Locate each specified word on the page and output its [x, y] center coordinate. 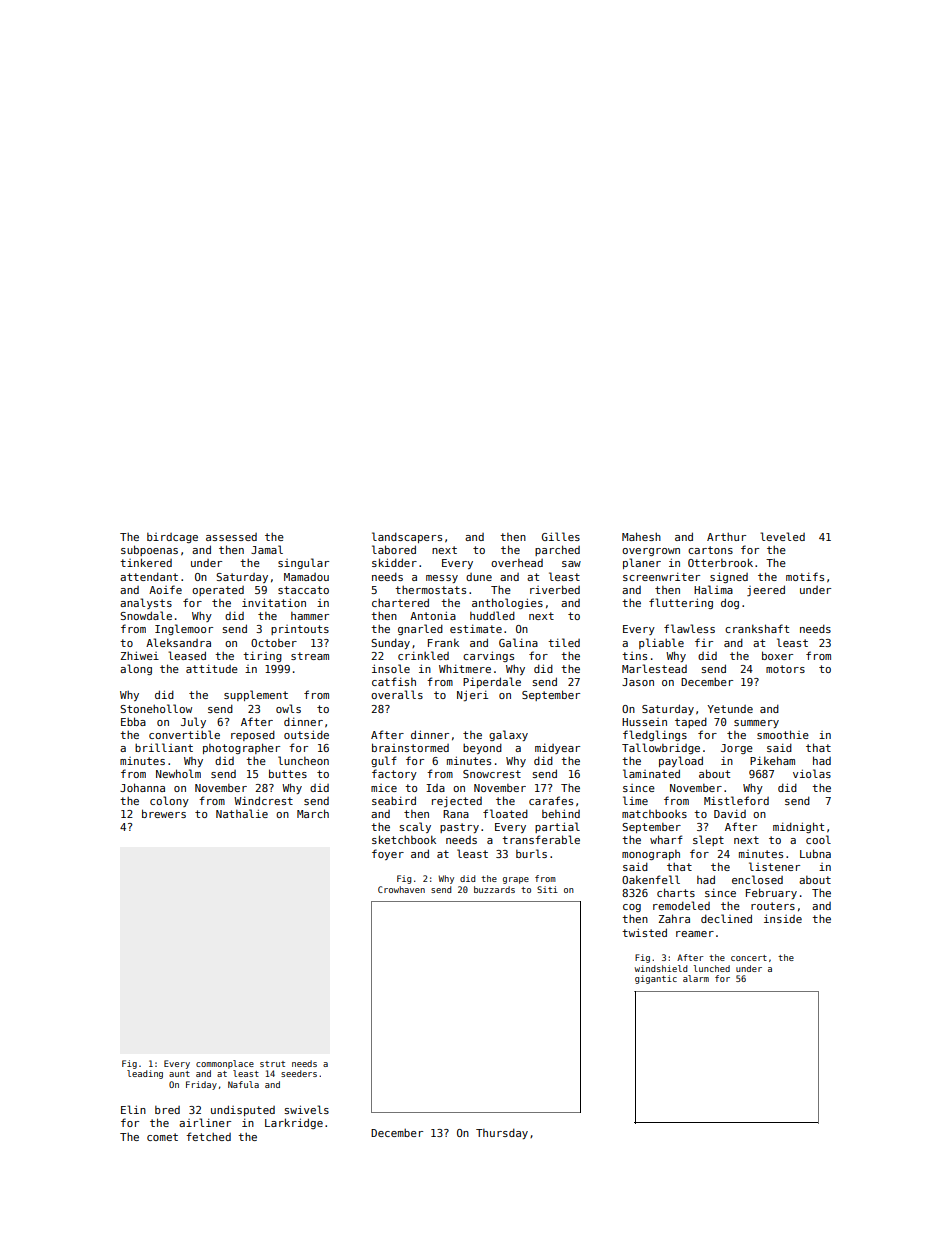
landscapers [407, 537]
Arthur [726, 536]
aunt [179, 1074]
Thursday [502, 1133]
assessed [231, 537]
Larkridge [294, 1123]
